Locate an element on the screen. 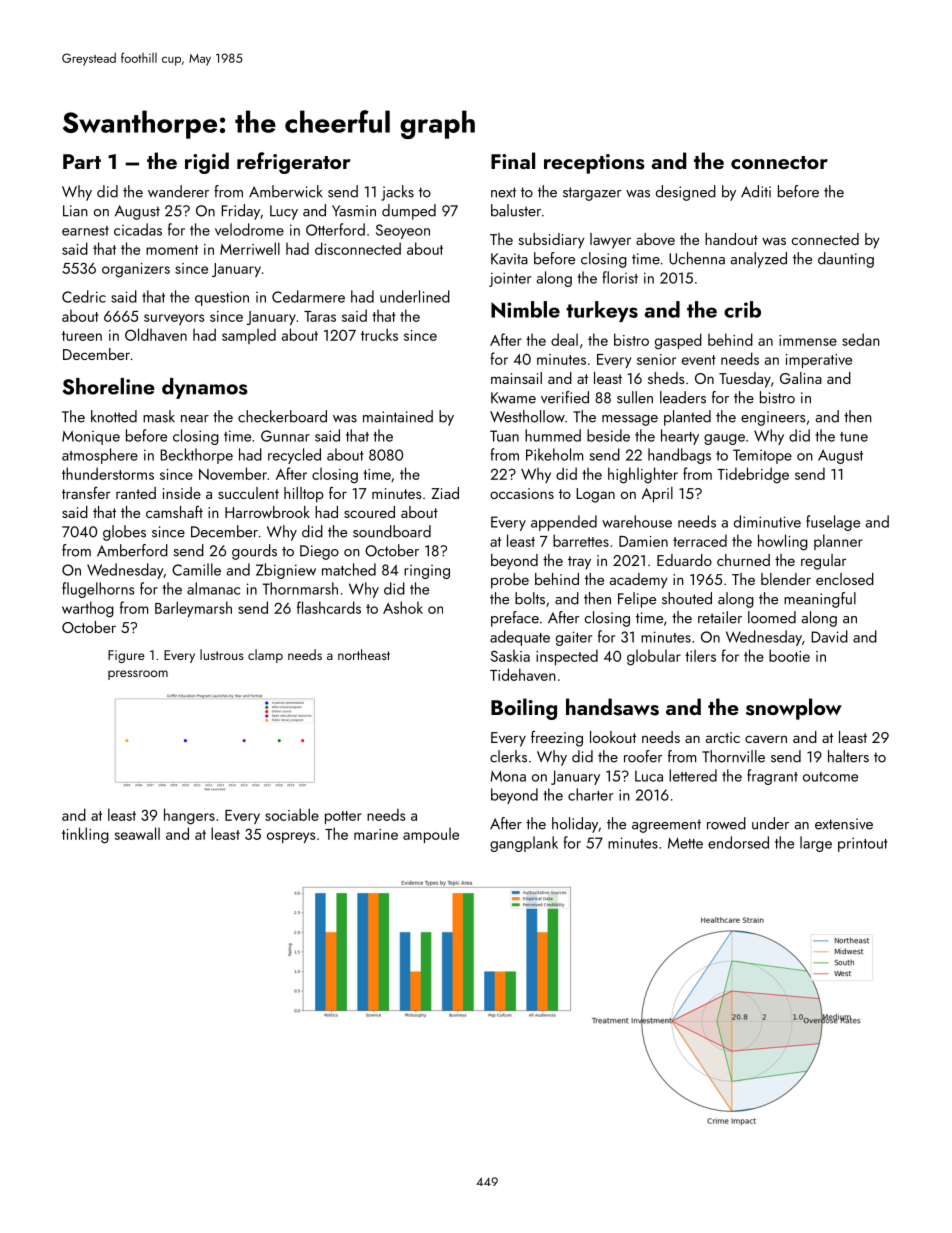  Tuan is located at coordinates (504, 436).
